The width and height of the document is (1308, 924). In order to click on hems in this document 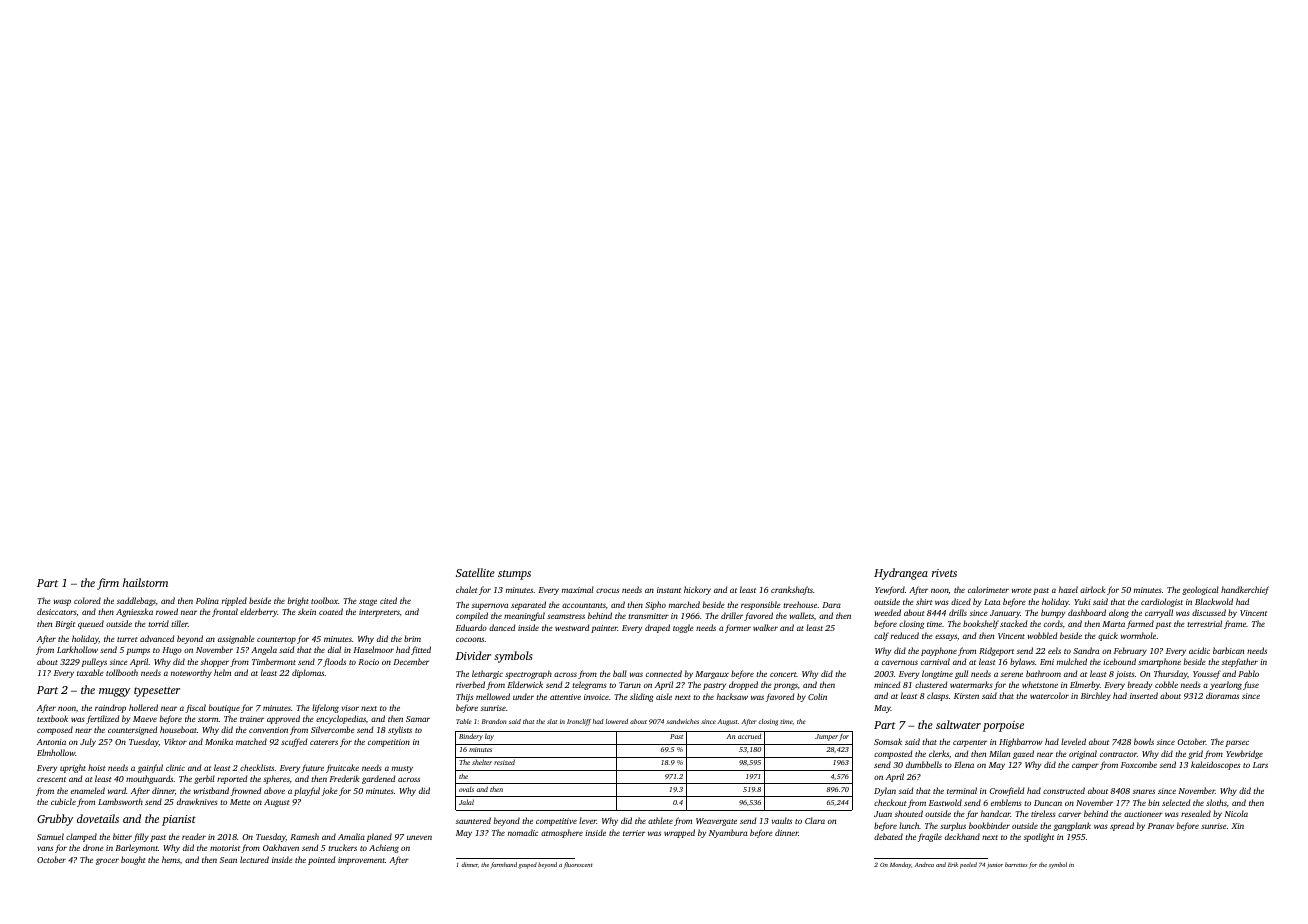, I will do `click(171, 859)`.
